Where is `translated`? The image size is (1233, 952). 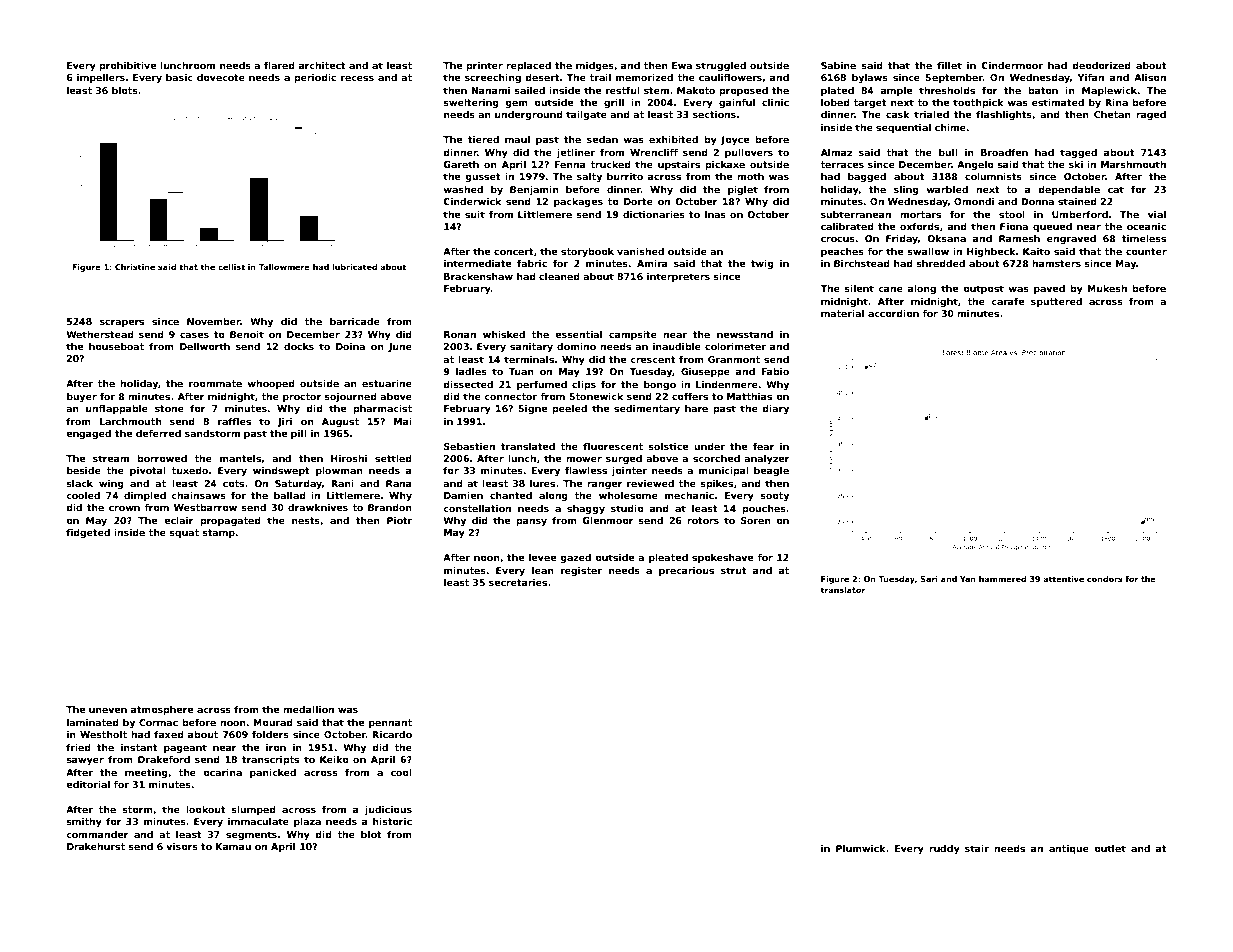 translated is located at coordinates (528, 446).
